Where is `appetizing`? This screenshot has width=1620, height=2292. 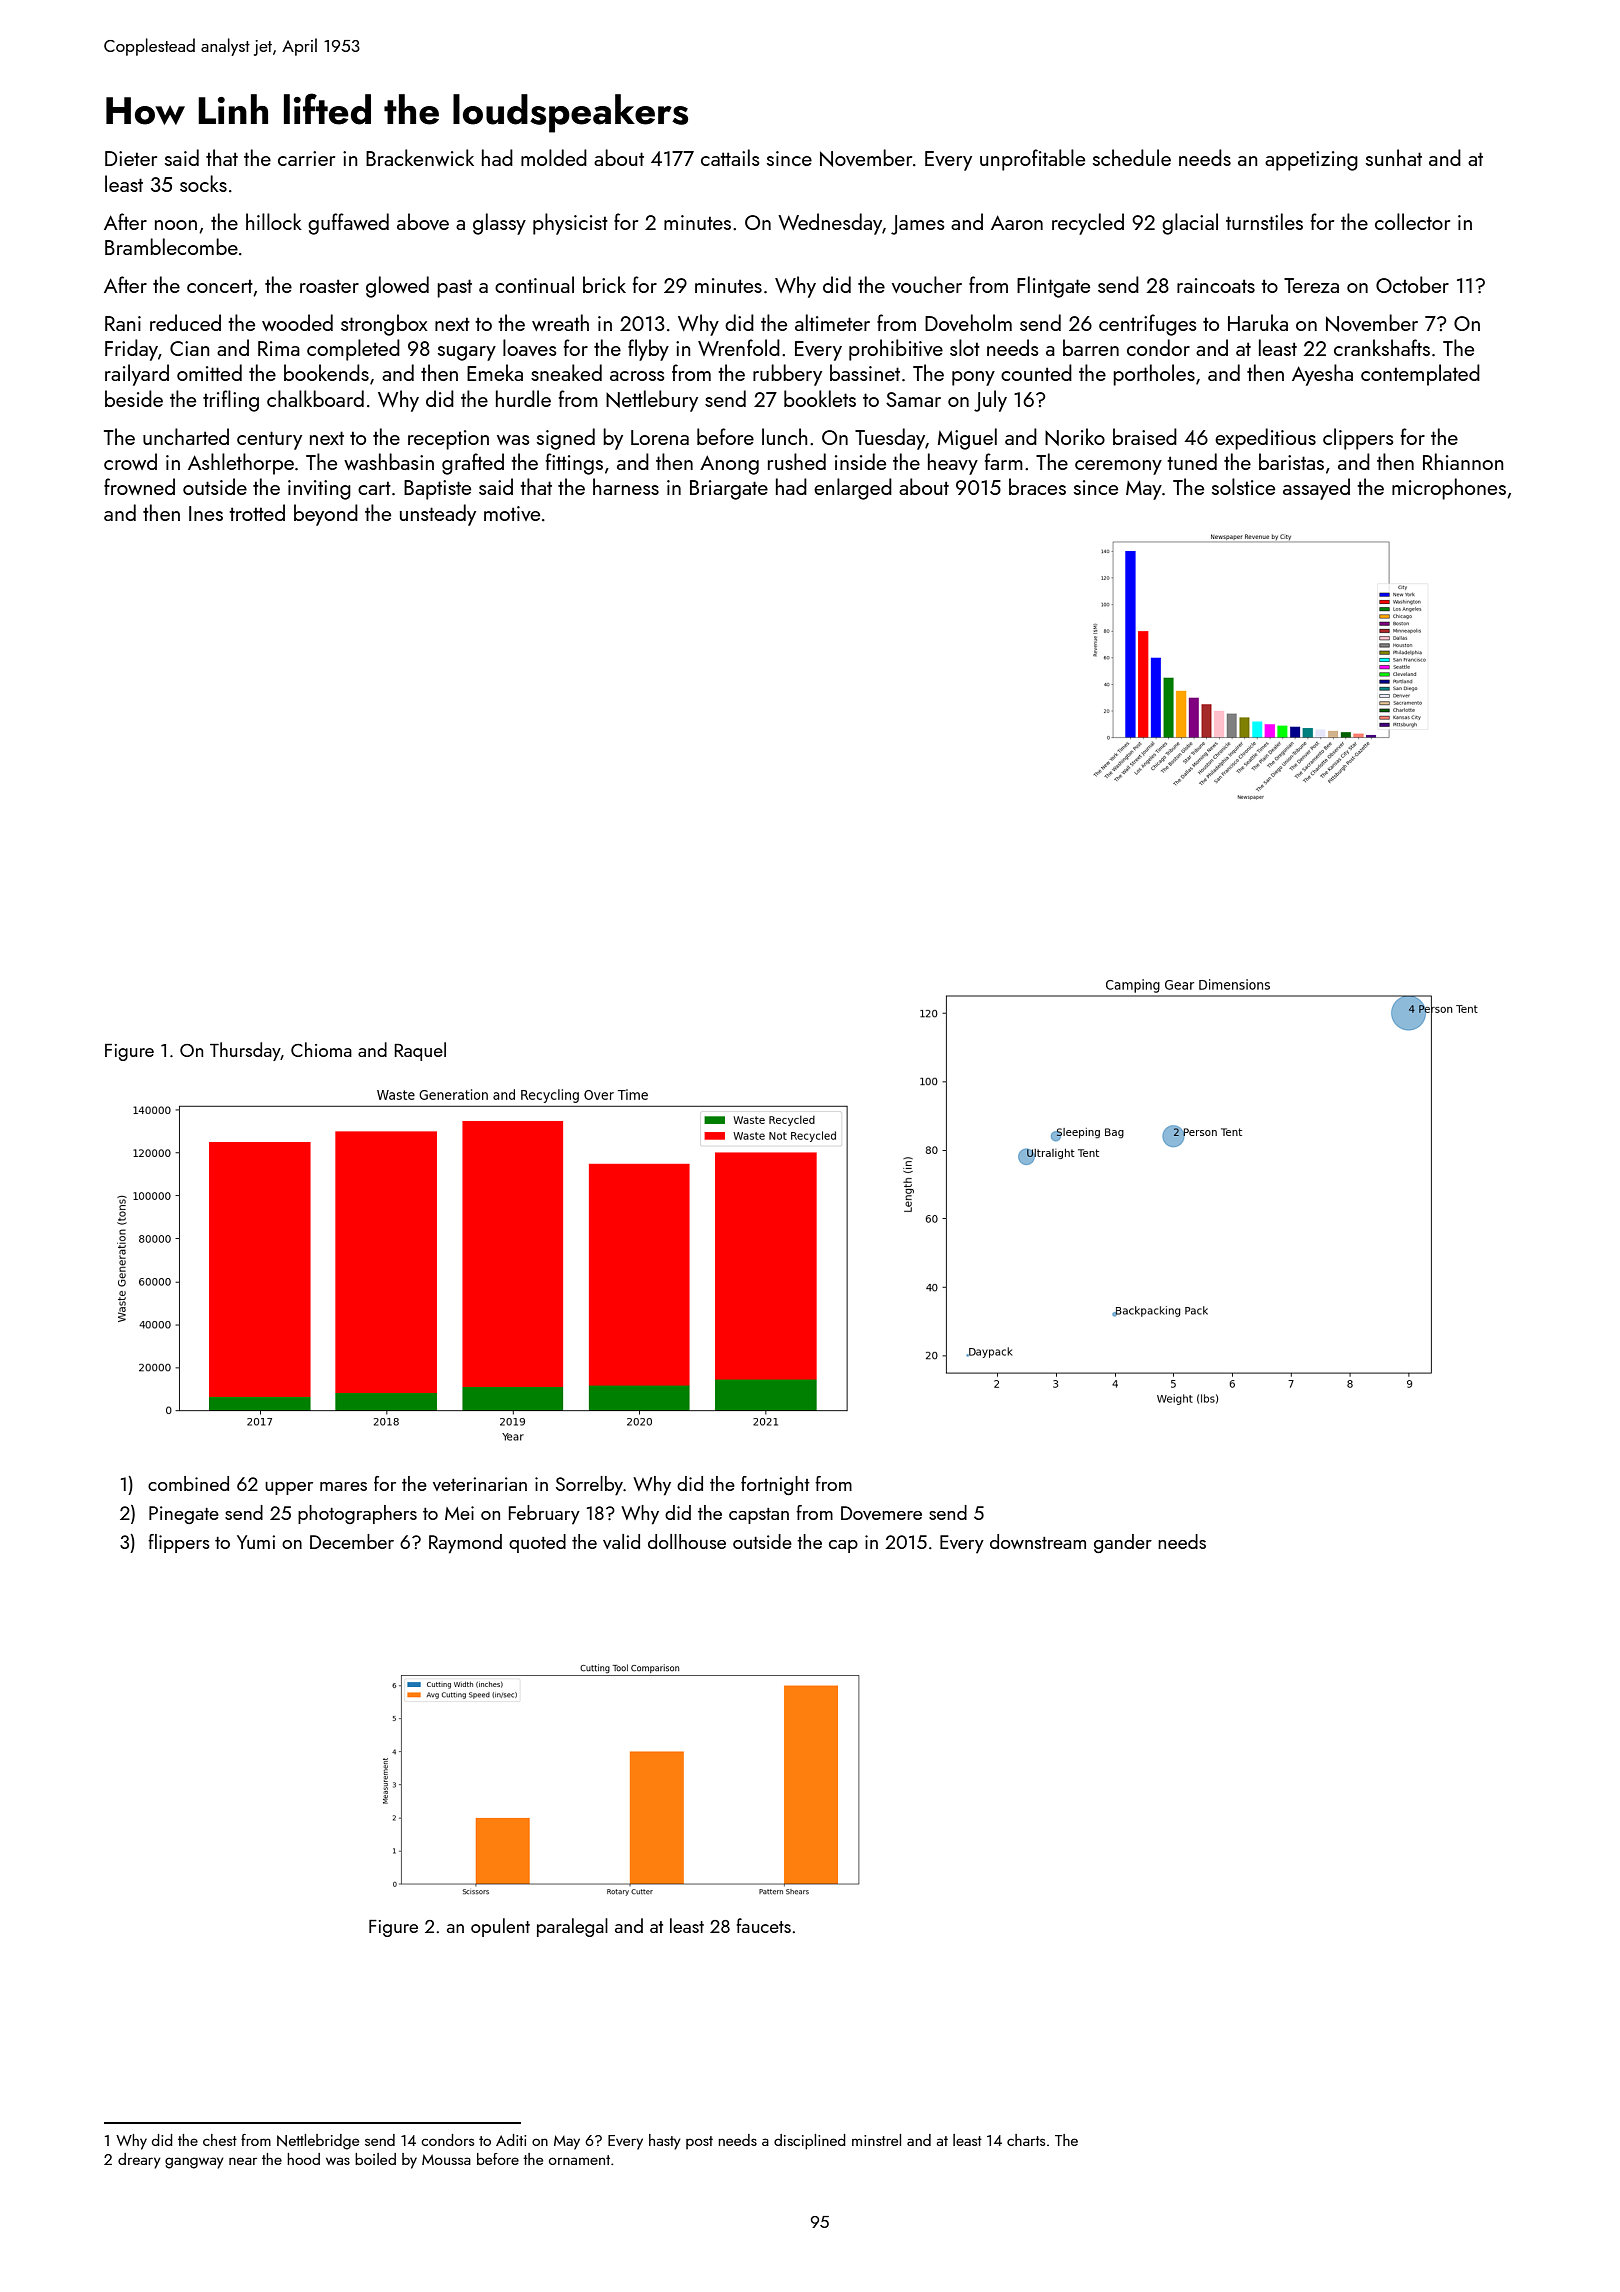
appetizing is located at coordinates (1311, 161).
